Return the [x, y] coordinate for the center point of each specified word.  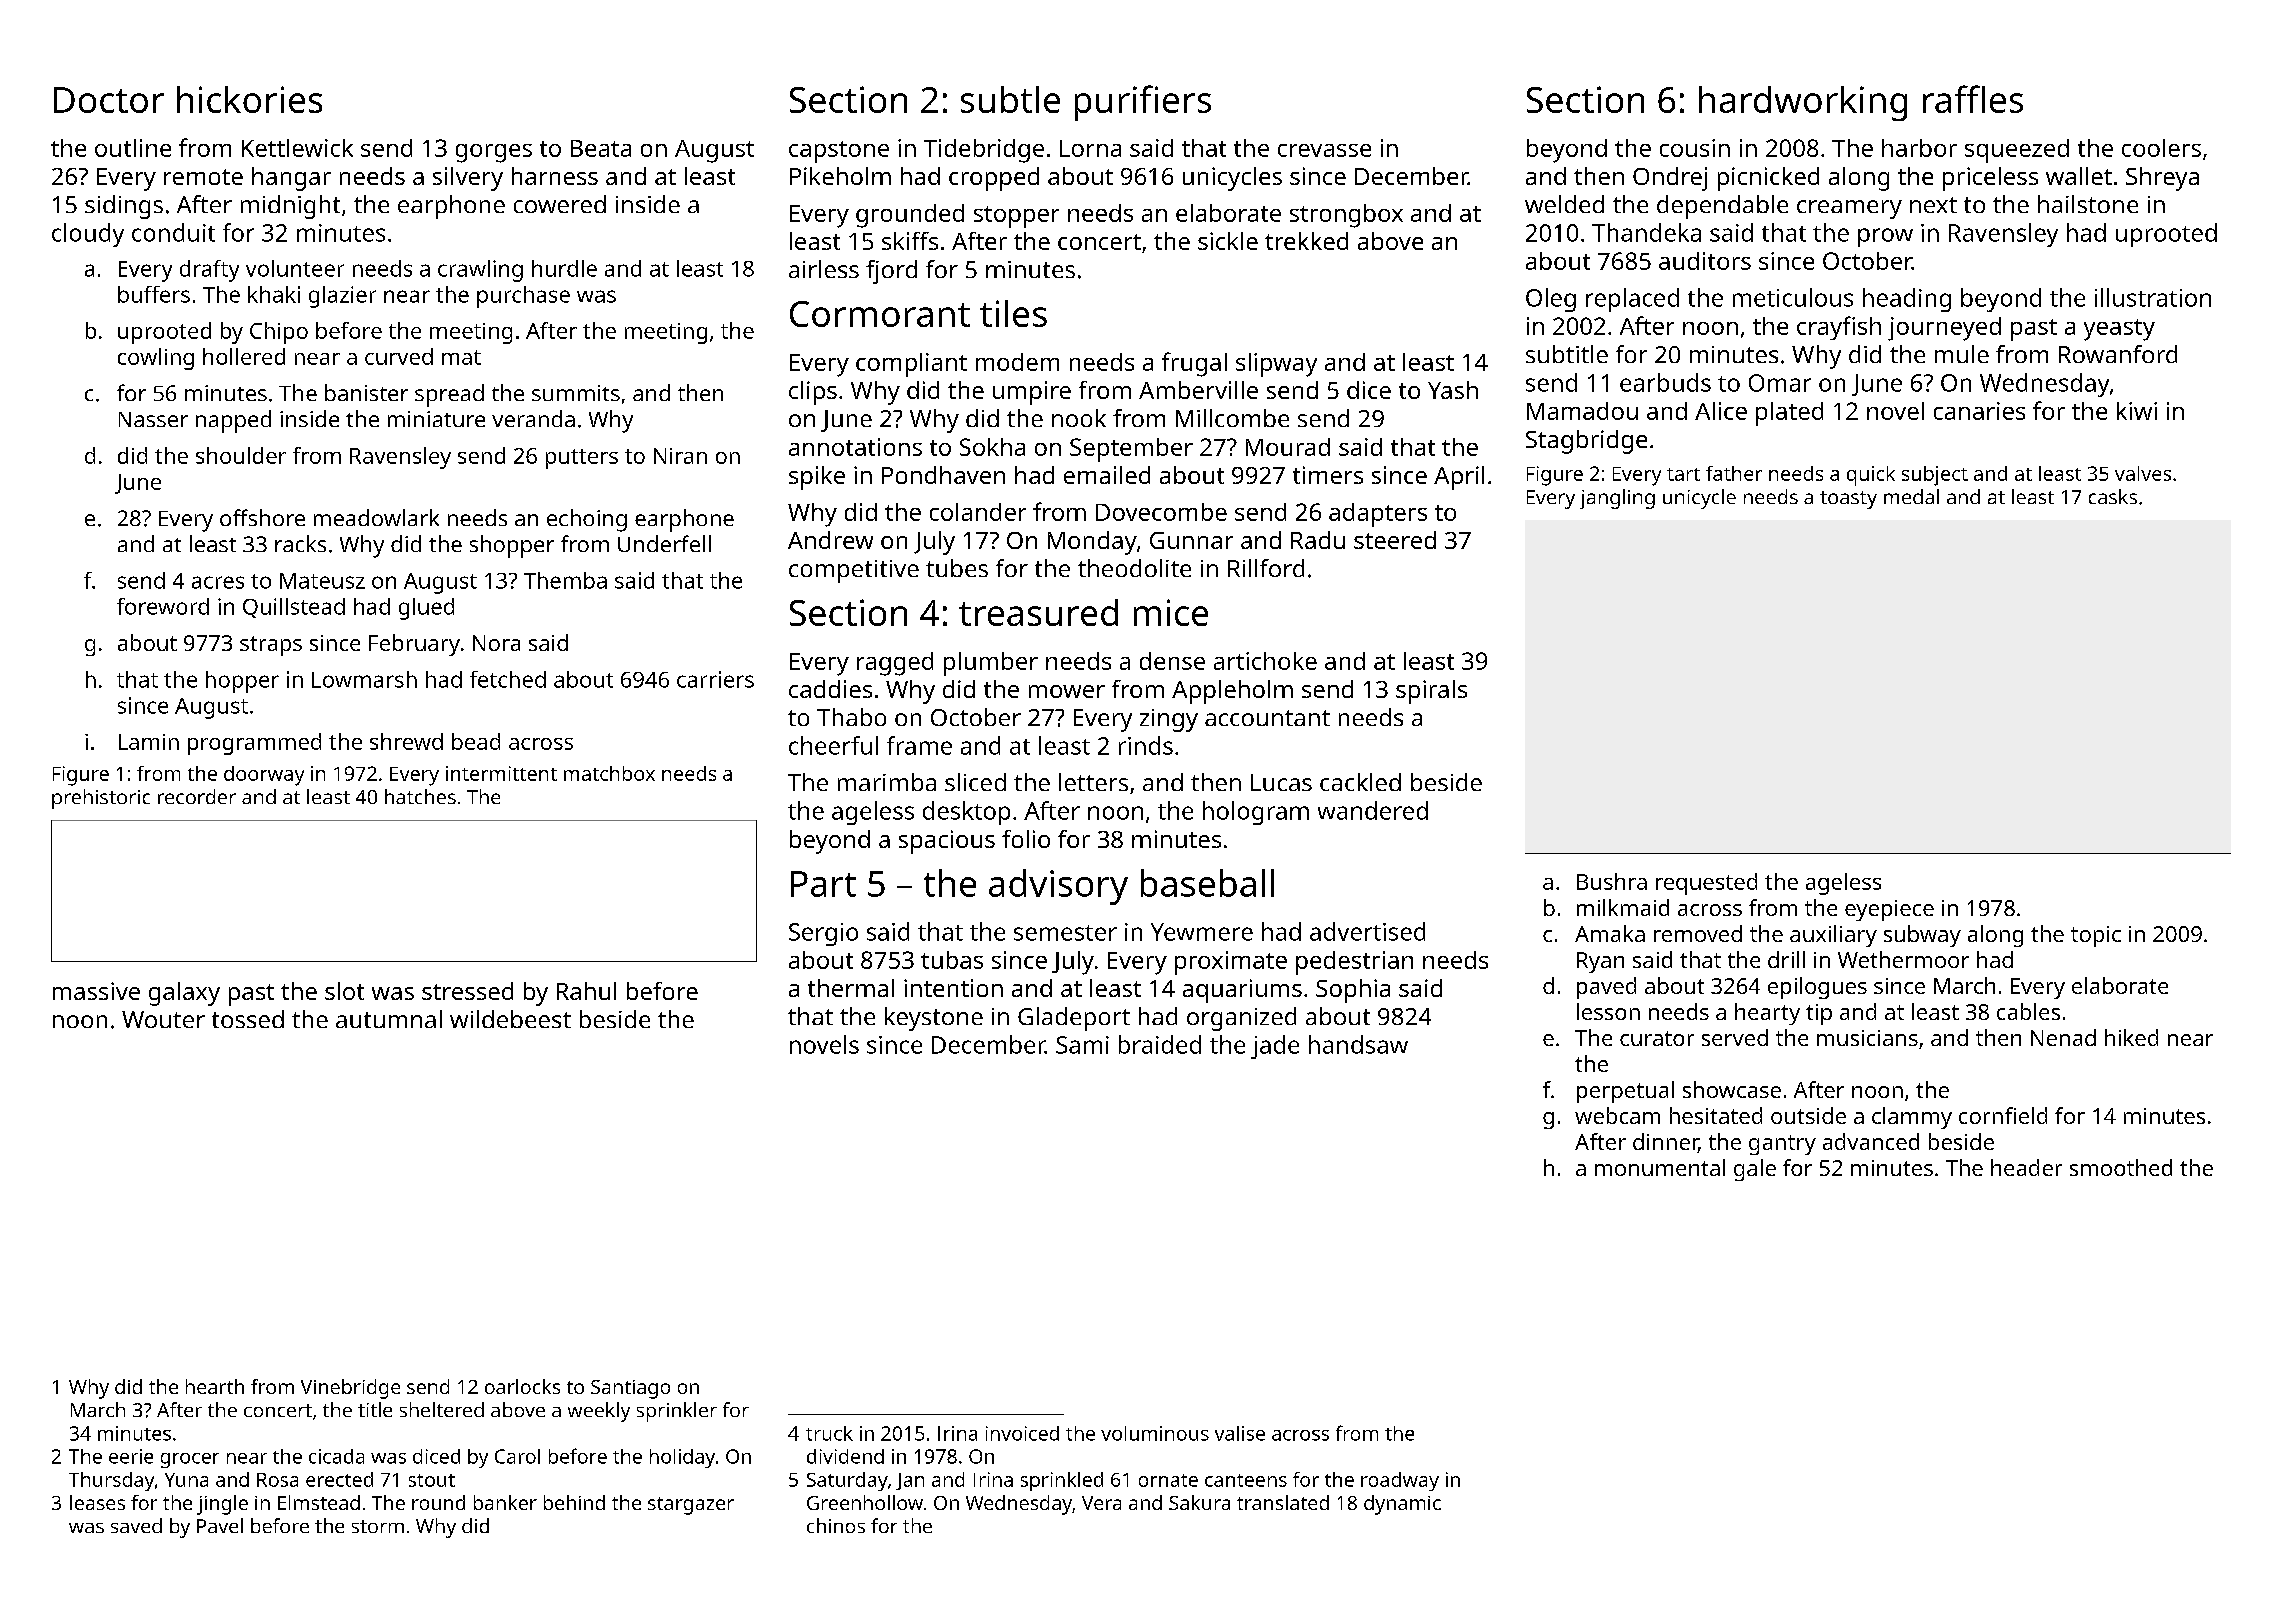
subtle [1010, 99]
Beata [601, 148]
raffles [1973, 99]
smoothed [2121, 1167]
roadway [1400, 1481]
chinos [836, 1525]
